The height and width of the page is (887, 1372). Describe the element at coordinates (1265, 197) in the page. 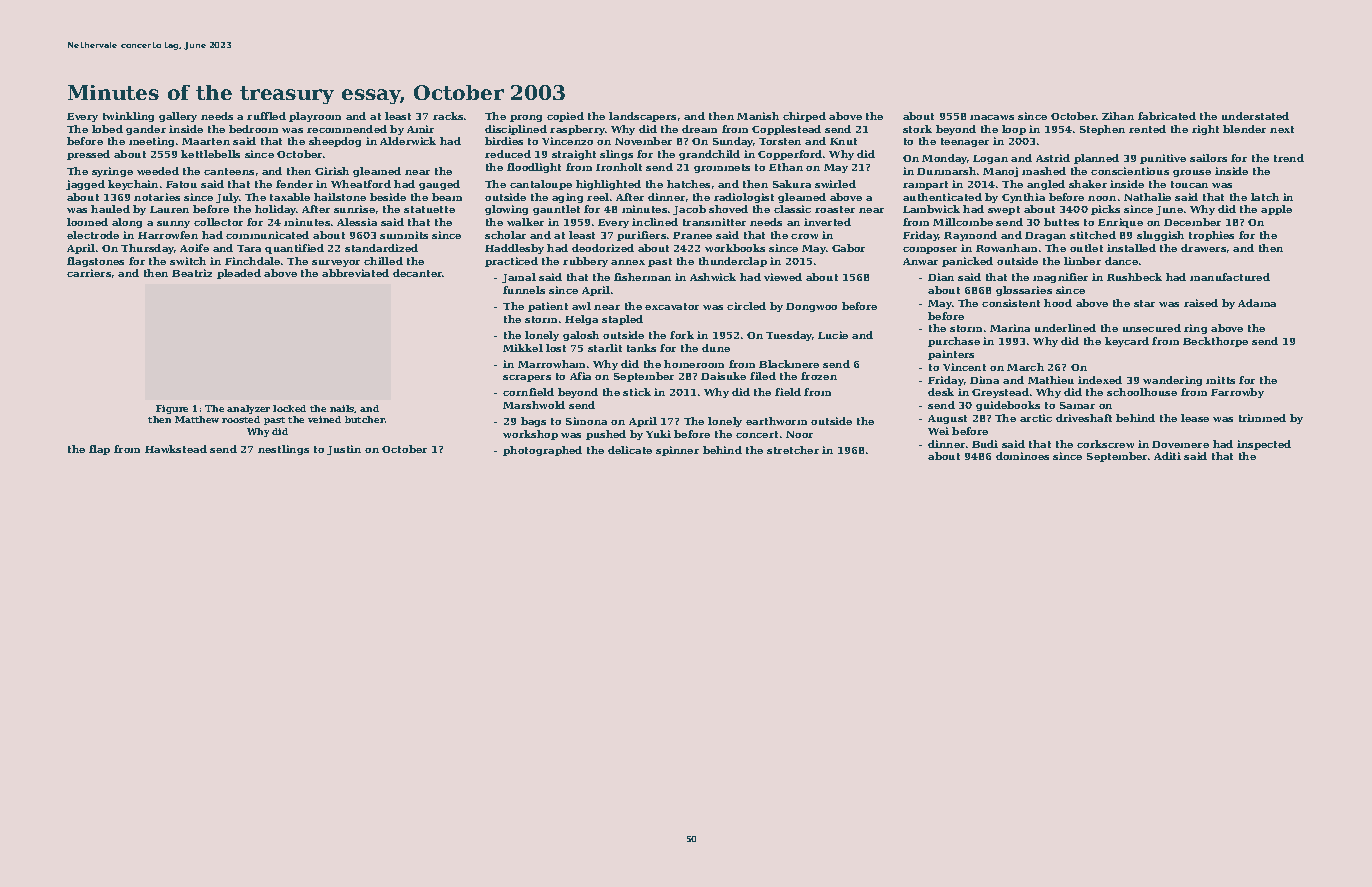

I see `latch` at that location.
